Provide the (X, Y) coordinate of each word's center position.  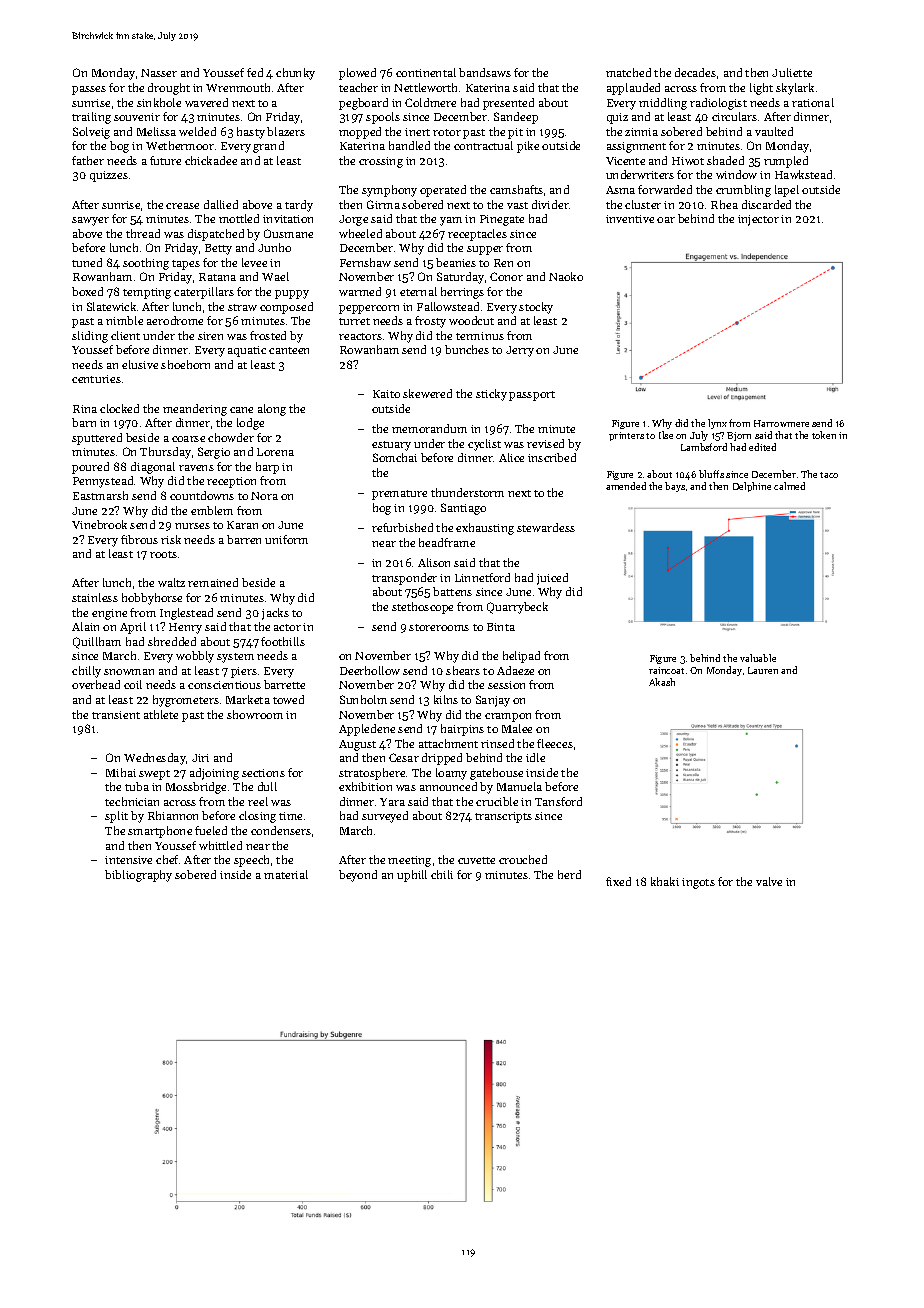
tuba (137, 786)
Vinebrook (99, 524)
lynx (717, 424)
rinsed (497, 743)
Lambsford (704, 447)
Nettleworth (425, 87)
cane (241, 410)
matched (628, 72)
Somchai (395, 457)
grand (268, 147)
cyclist (484, 445)
